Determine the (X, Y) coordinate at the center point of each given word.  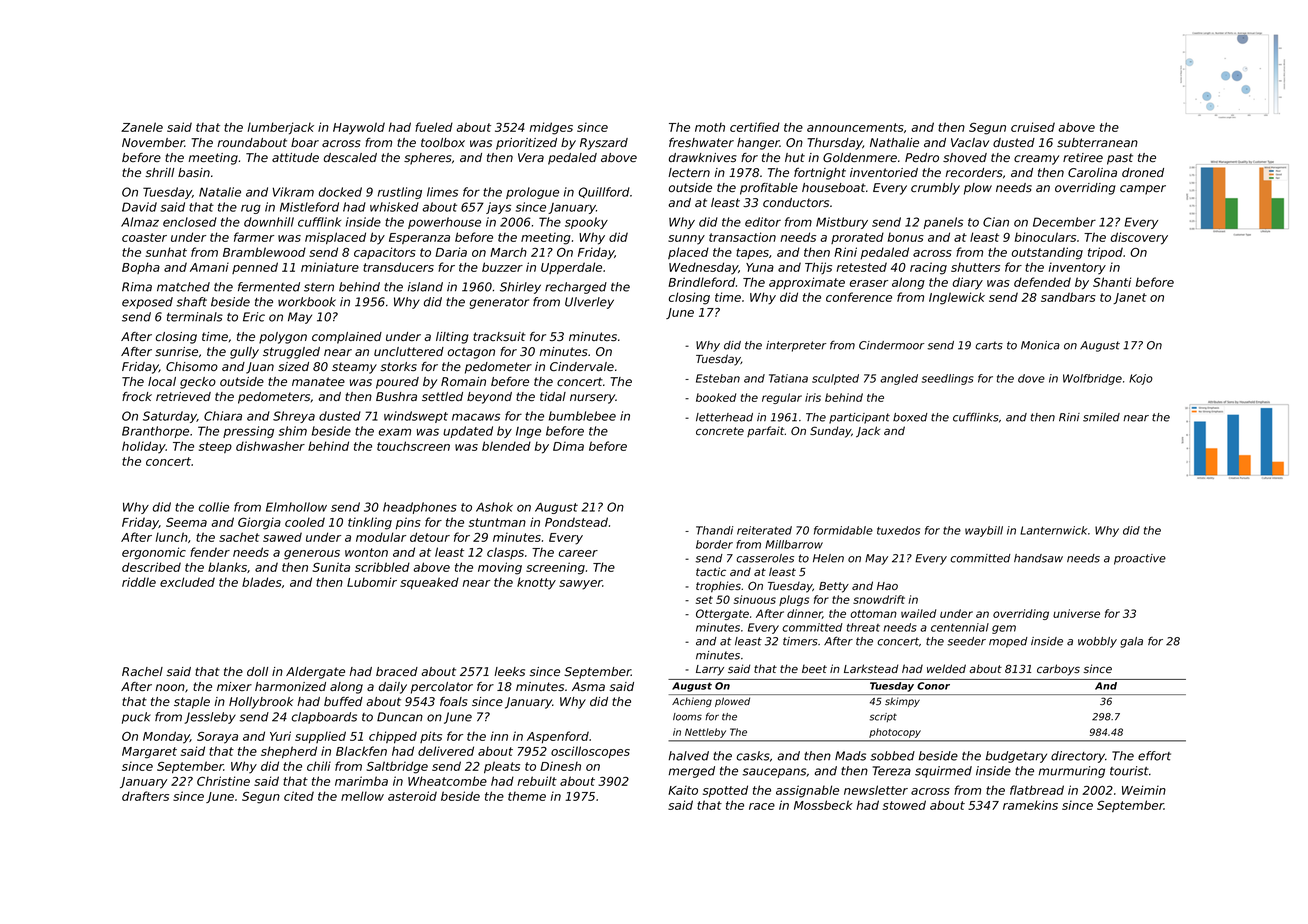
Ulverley (589, 303)
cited (299, 796)
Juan (260, 368)
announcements (855, 127)
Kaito (683, 790)
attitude (295, 158)
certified (755, 127)
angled (899, 379)
